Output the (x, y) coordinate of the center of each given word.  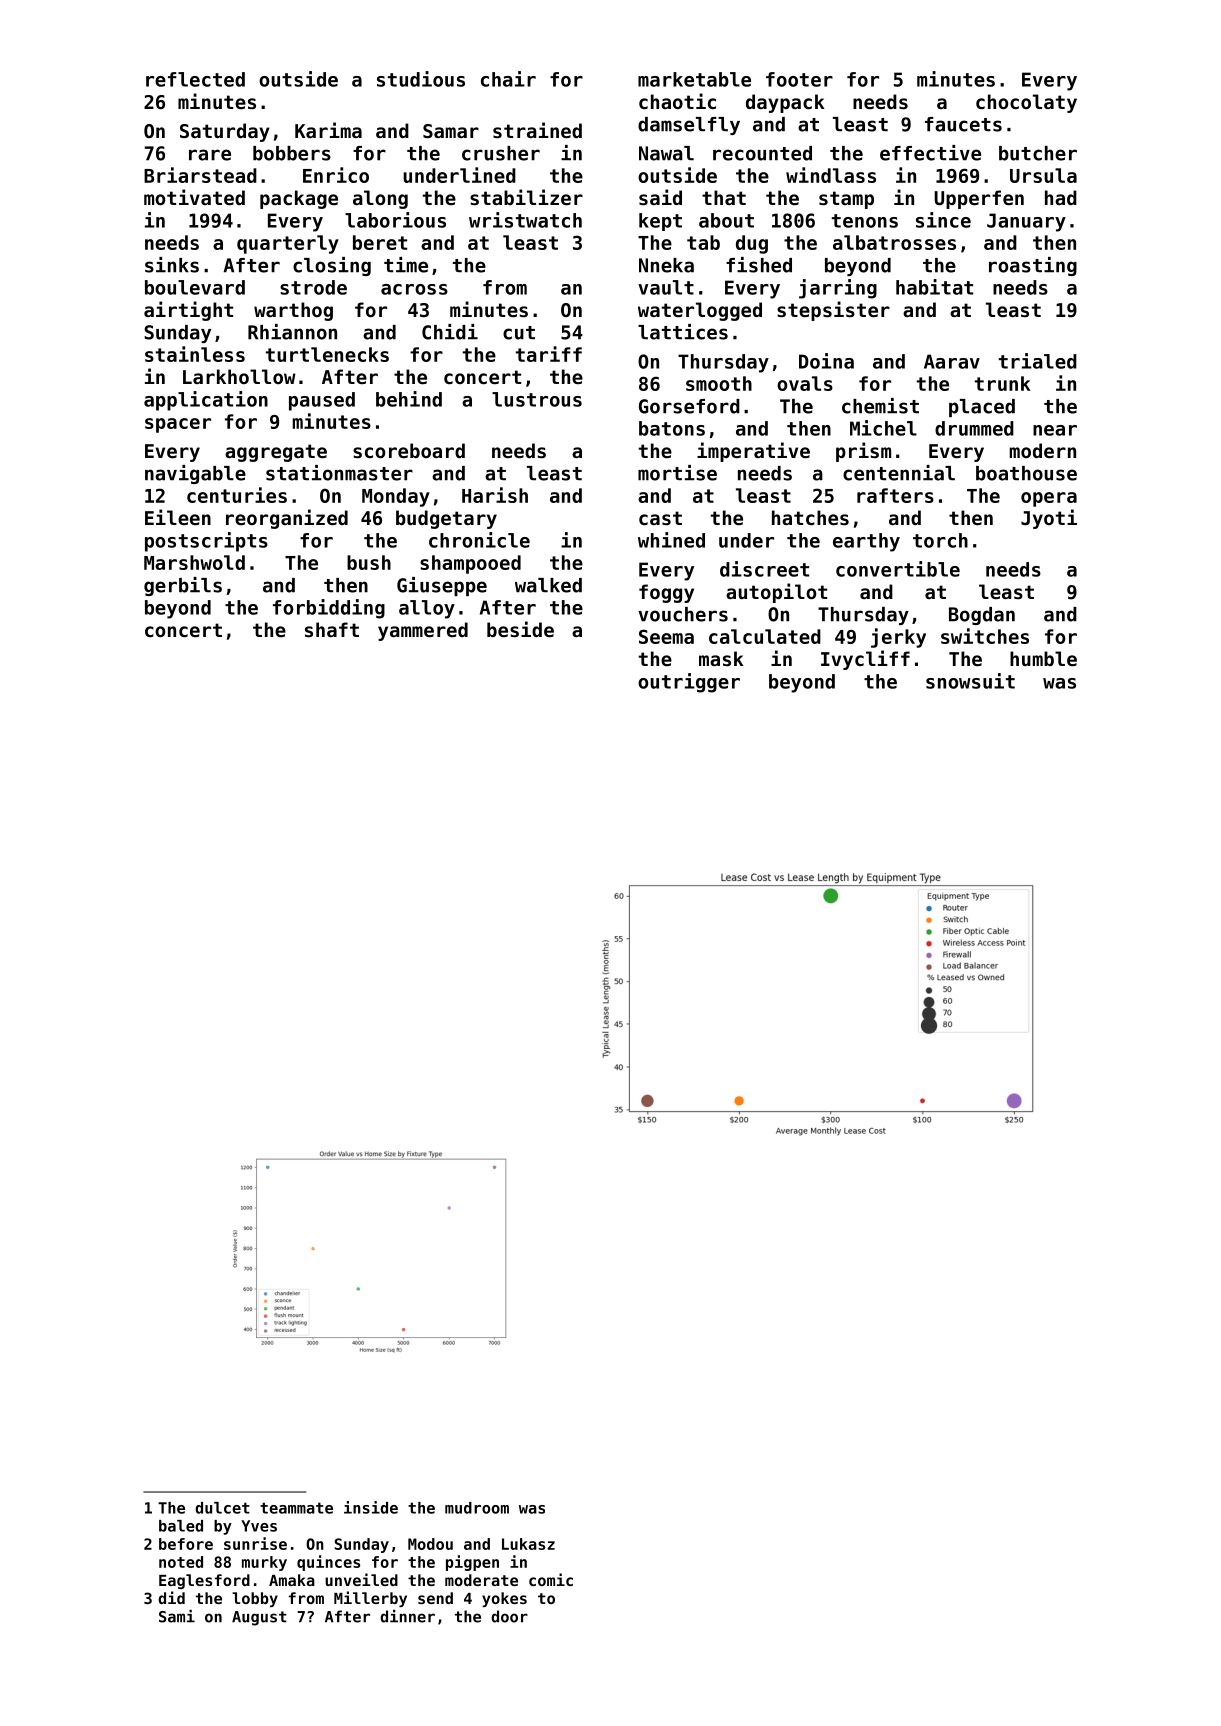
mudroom (477, 1508)
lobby (255, 1599)
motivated (194, 197)
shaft (332, 629)
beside (520, 629)
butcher (1038, 153)
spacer (178, 425)
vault (666, 287)
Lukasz (528, 1544)
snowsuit (970, 681)
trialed (1038, 361)
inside (371, 1507)
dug (752, 244)
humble (1043, 658)
